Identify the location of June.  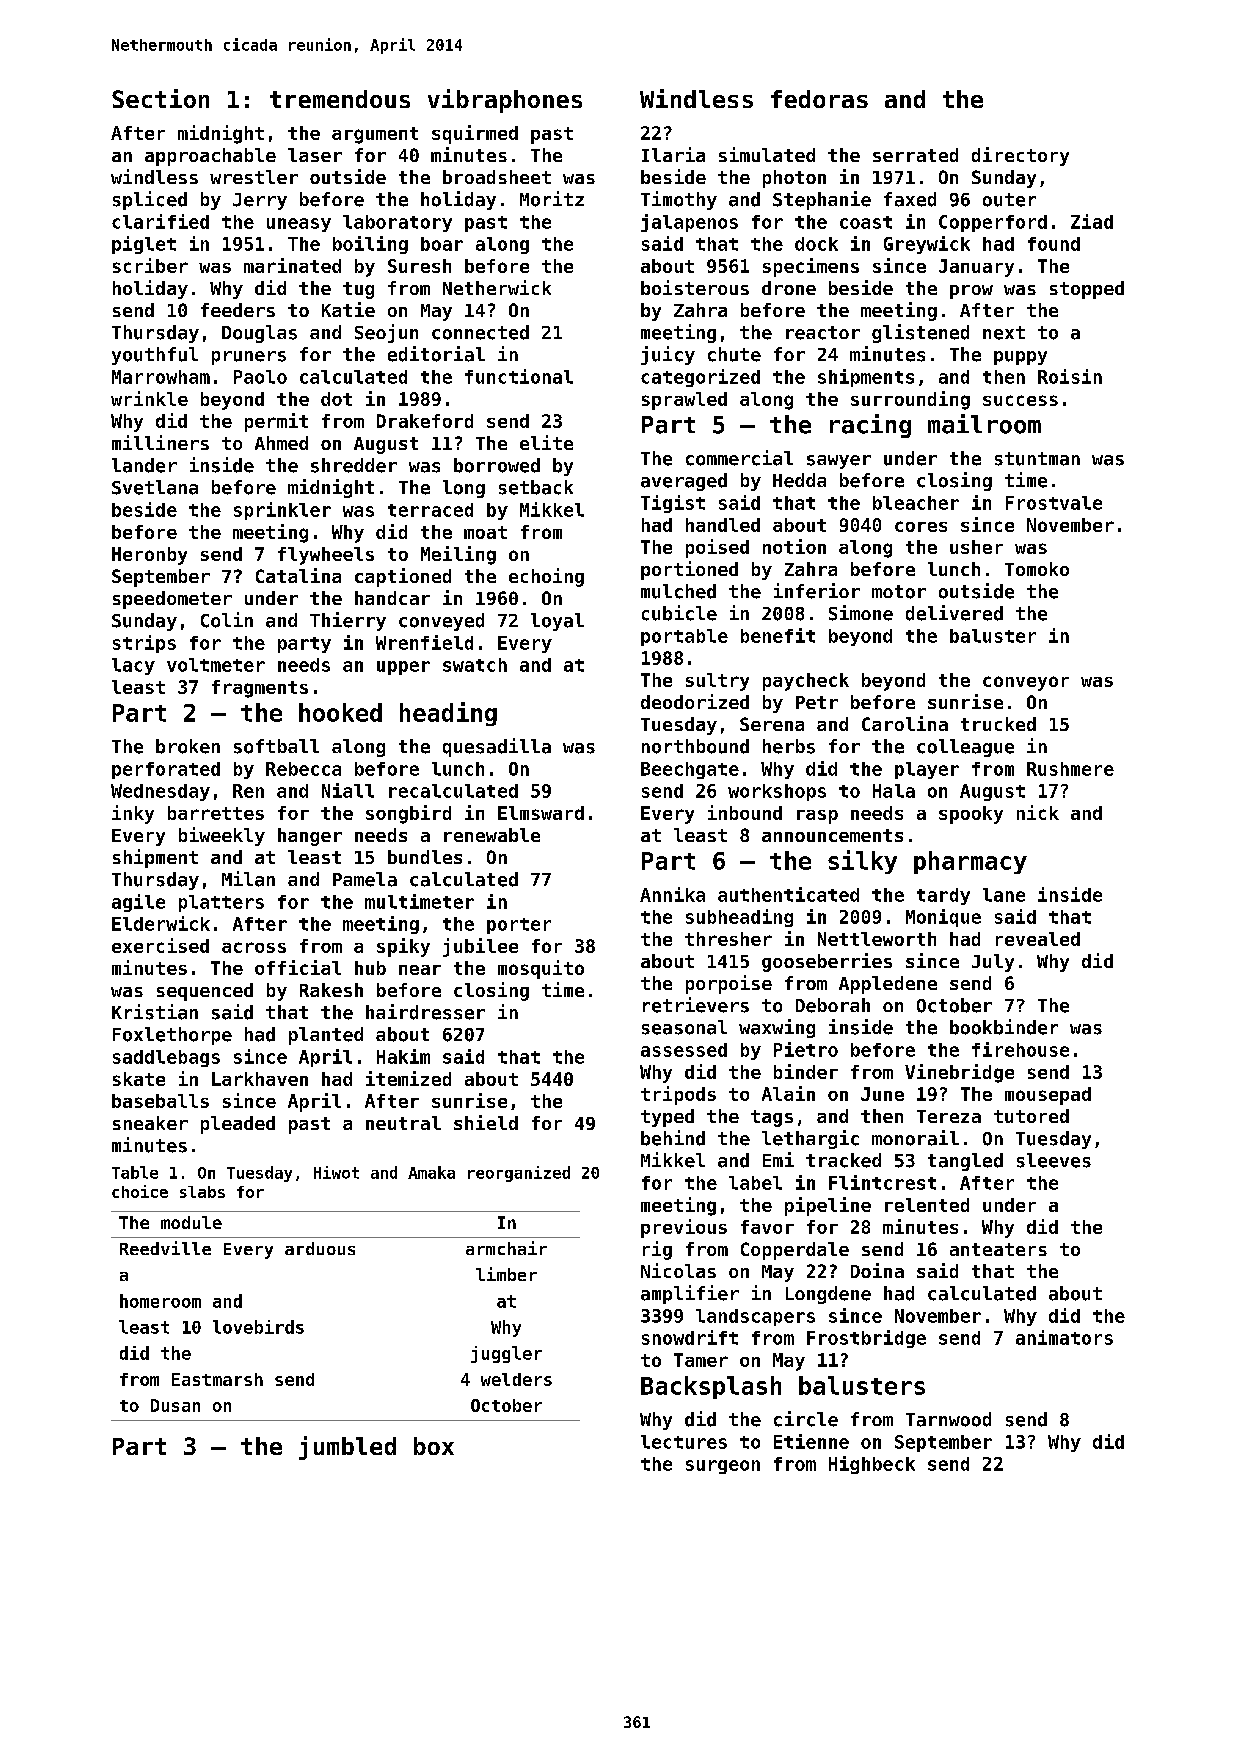
(882, 1094).
